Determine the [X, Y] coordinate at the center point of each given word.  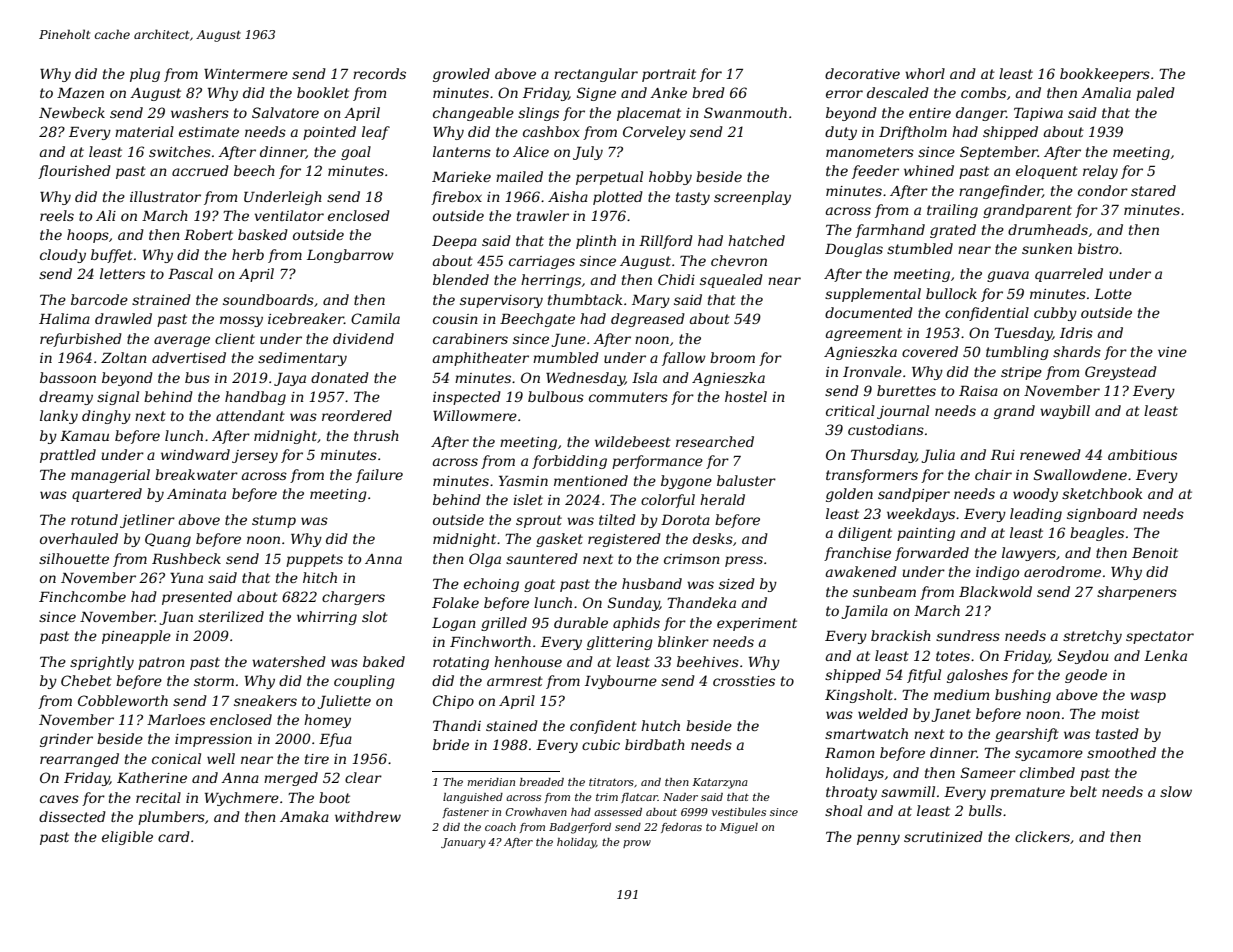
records [379, 73]
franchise [857, 554]
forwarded [932, 554]
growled [461, 75]
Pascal [190, 273]
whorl [925, 73]
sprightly [102, 663]
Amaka [304, 816]
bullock [951, 293]
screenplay [752, 198]
